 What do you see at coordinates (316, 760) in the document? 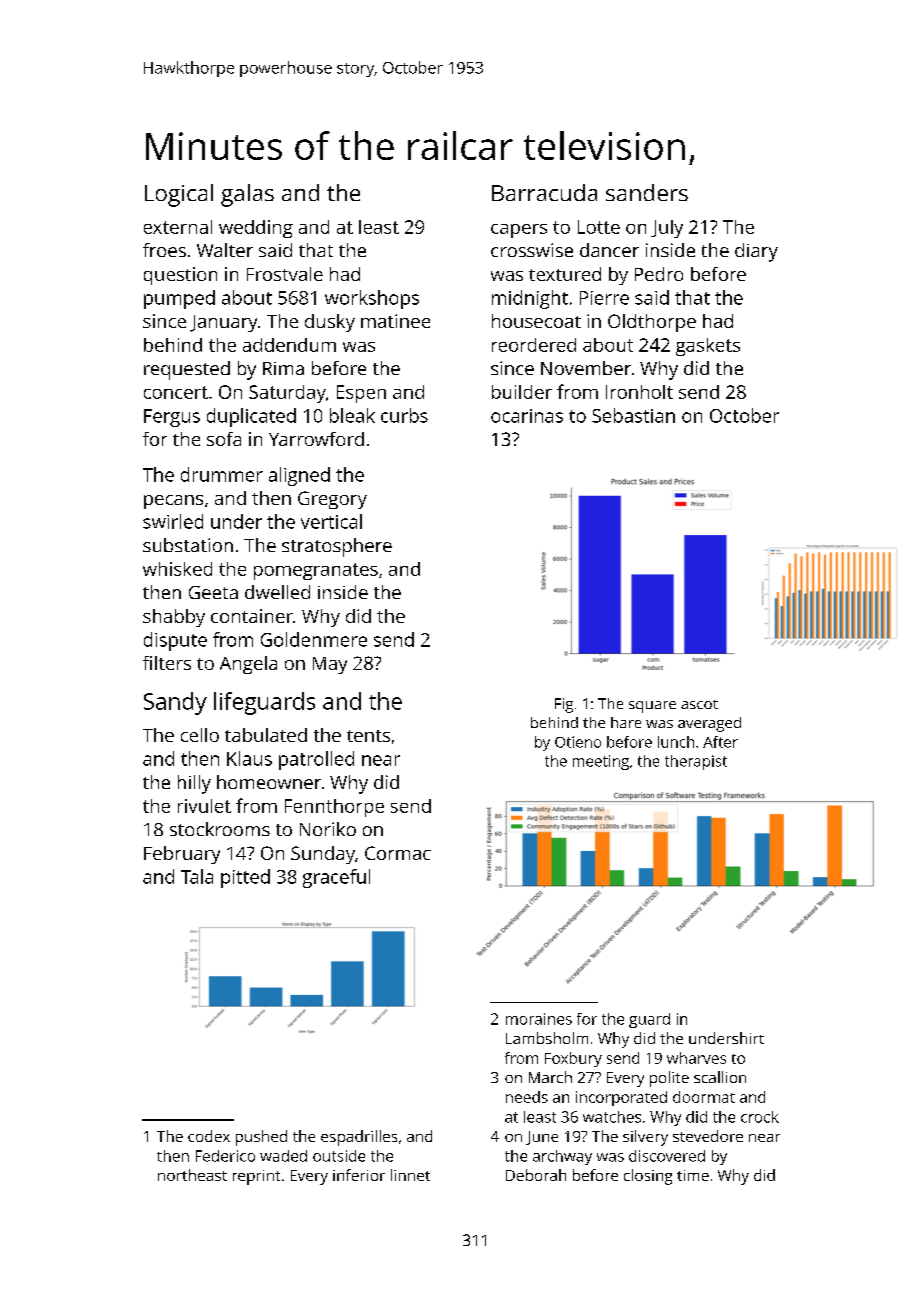
I see `patrolled` at bounding box center [316, 760].
